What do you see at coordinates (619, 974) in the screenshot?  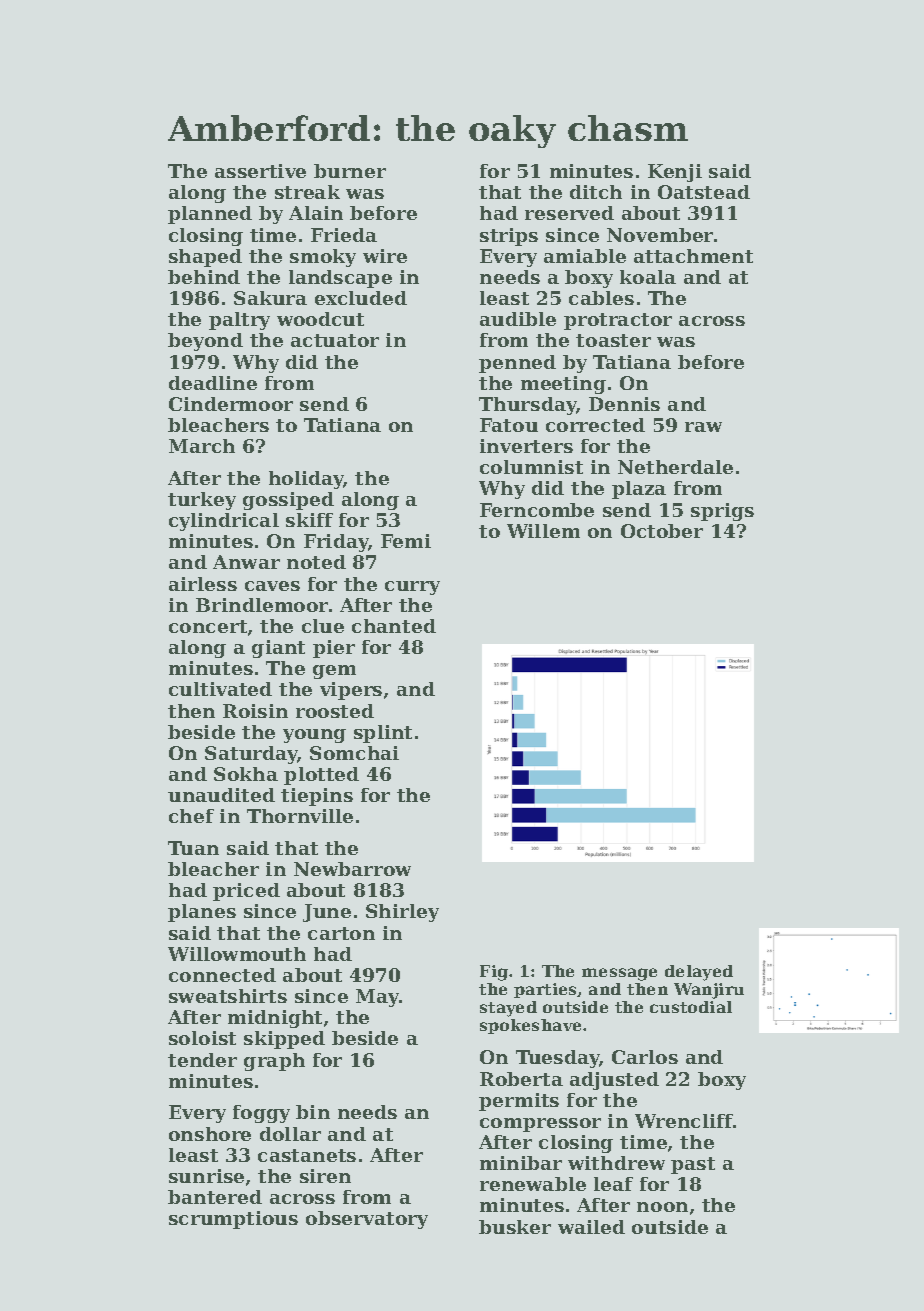 I see `message` at bounding box center [619, 974].
